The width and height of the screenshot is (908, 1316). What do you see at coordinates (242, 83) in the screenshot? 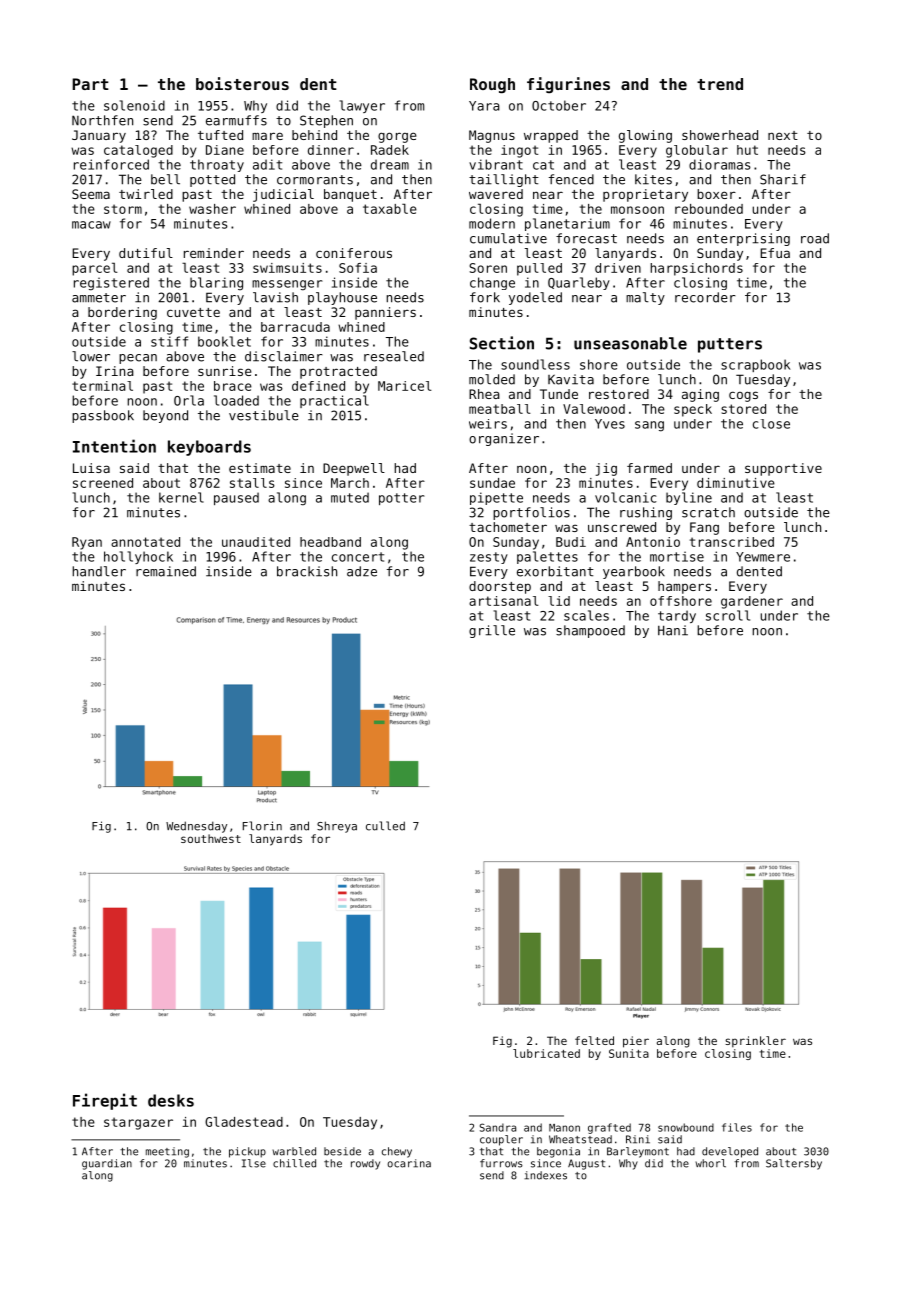
I see `boisterous` at bounding box center [242, 83].
